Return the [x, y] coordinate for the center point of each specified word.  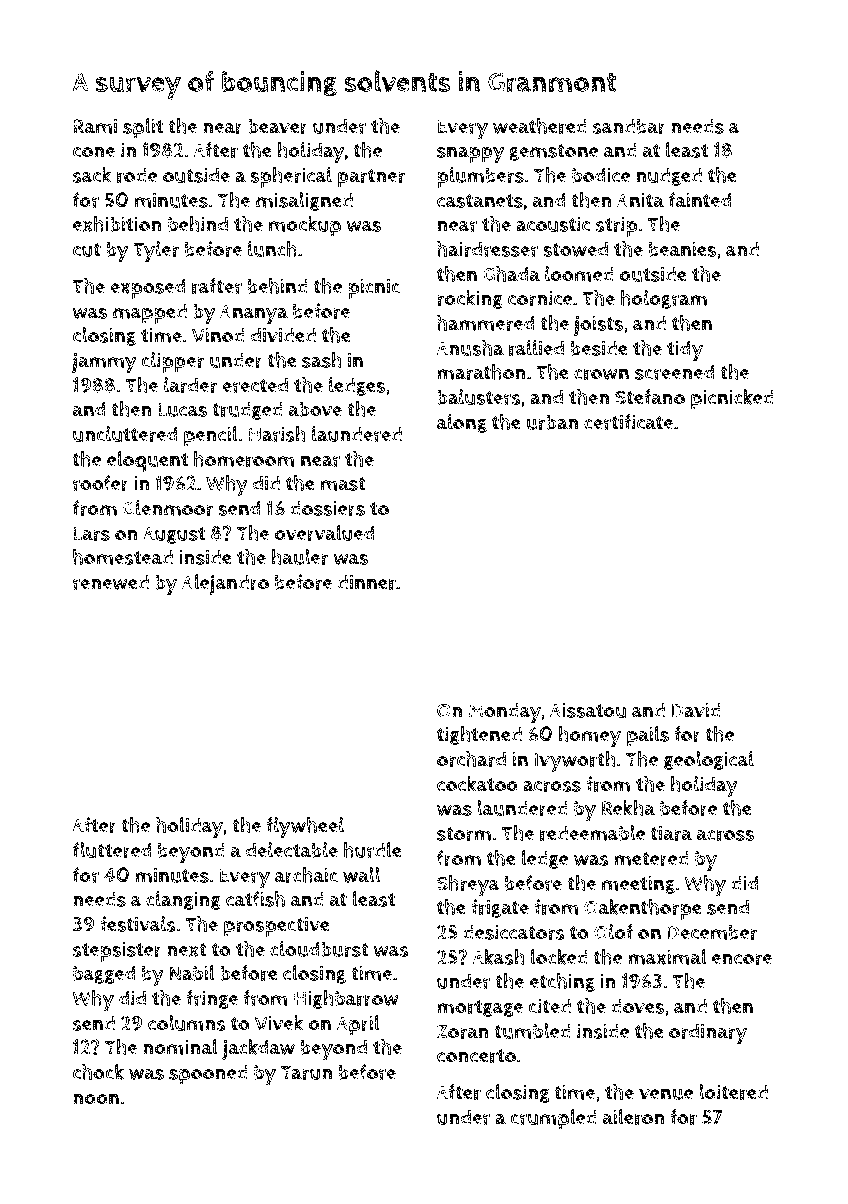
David [696, 710]
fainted [700, 200]
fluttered [112, 850]
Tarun [306, 1073]
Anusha [470, 348]
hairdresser [487, 249]
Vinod [218, 335]
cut [87, 250]
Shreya [468, 885]
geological [709, 760]
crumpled [553, 1119]
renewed [111, 582]
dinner [366, 582]
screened [674, 372]
